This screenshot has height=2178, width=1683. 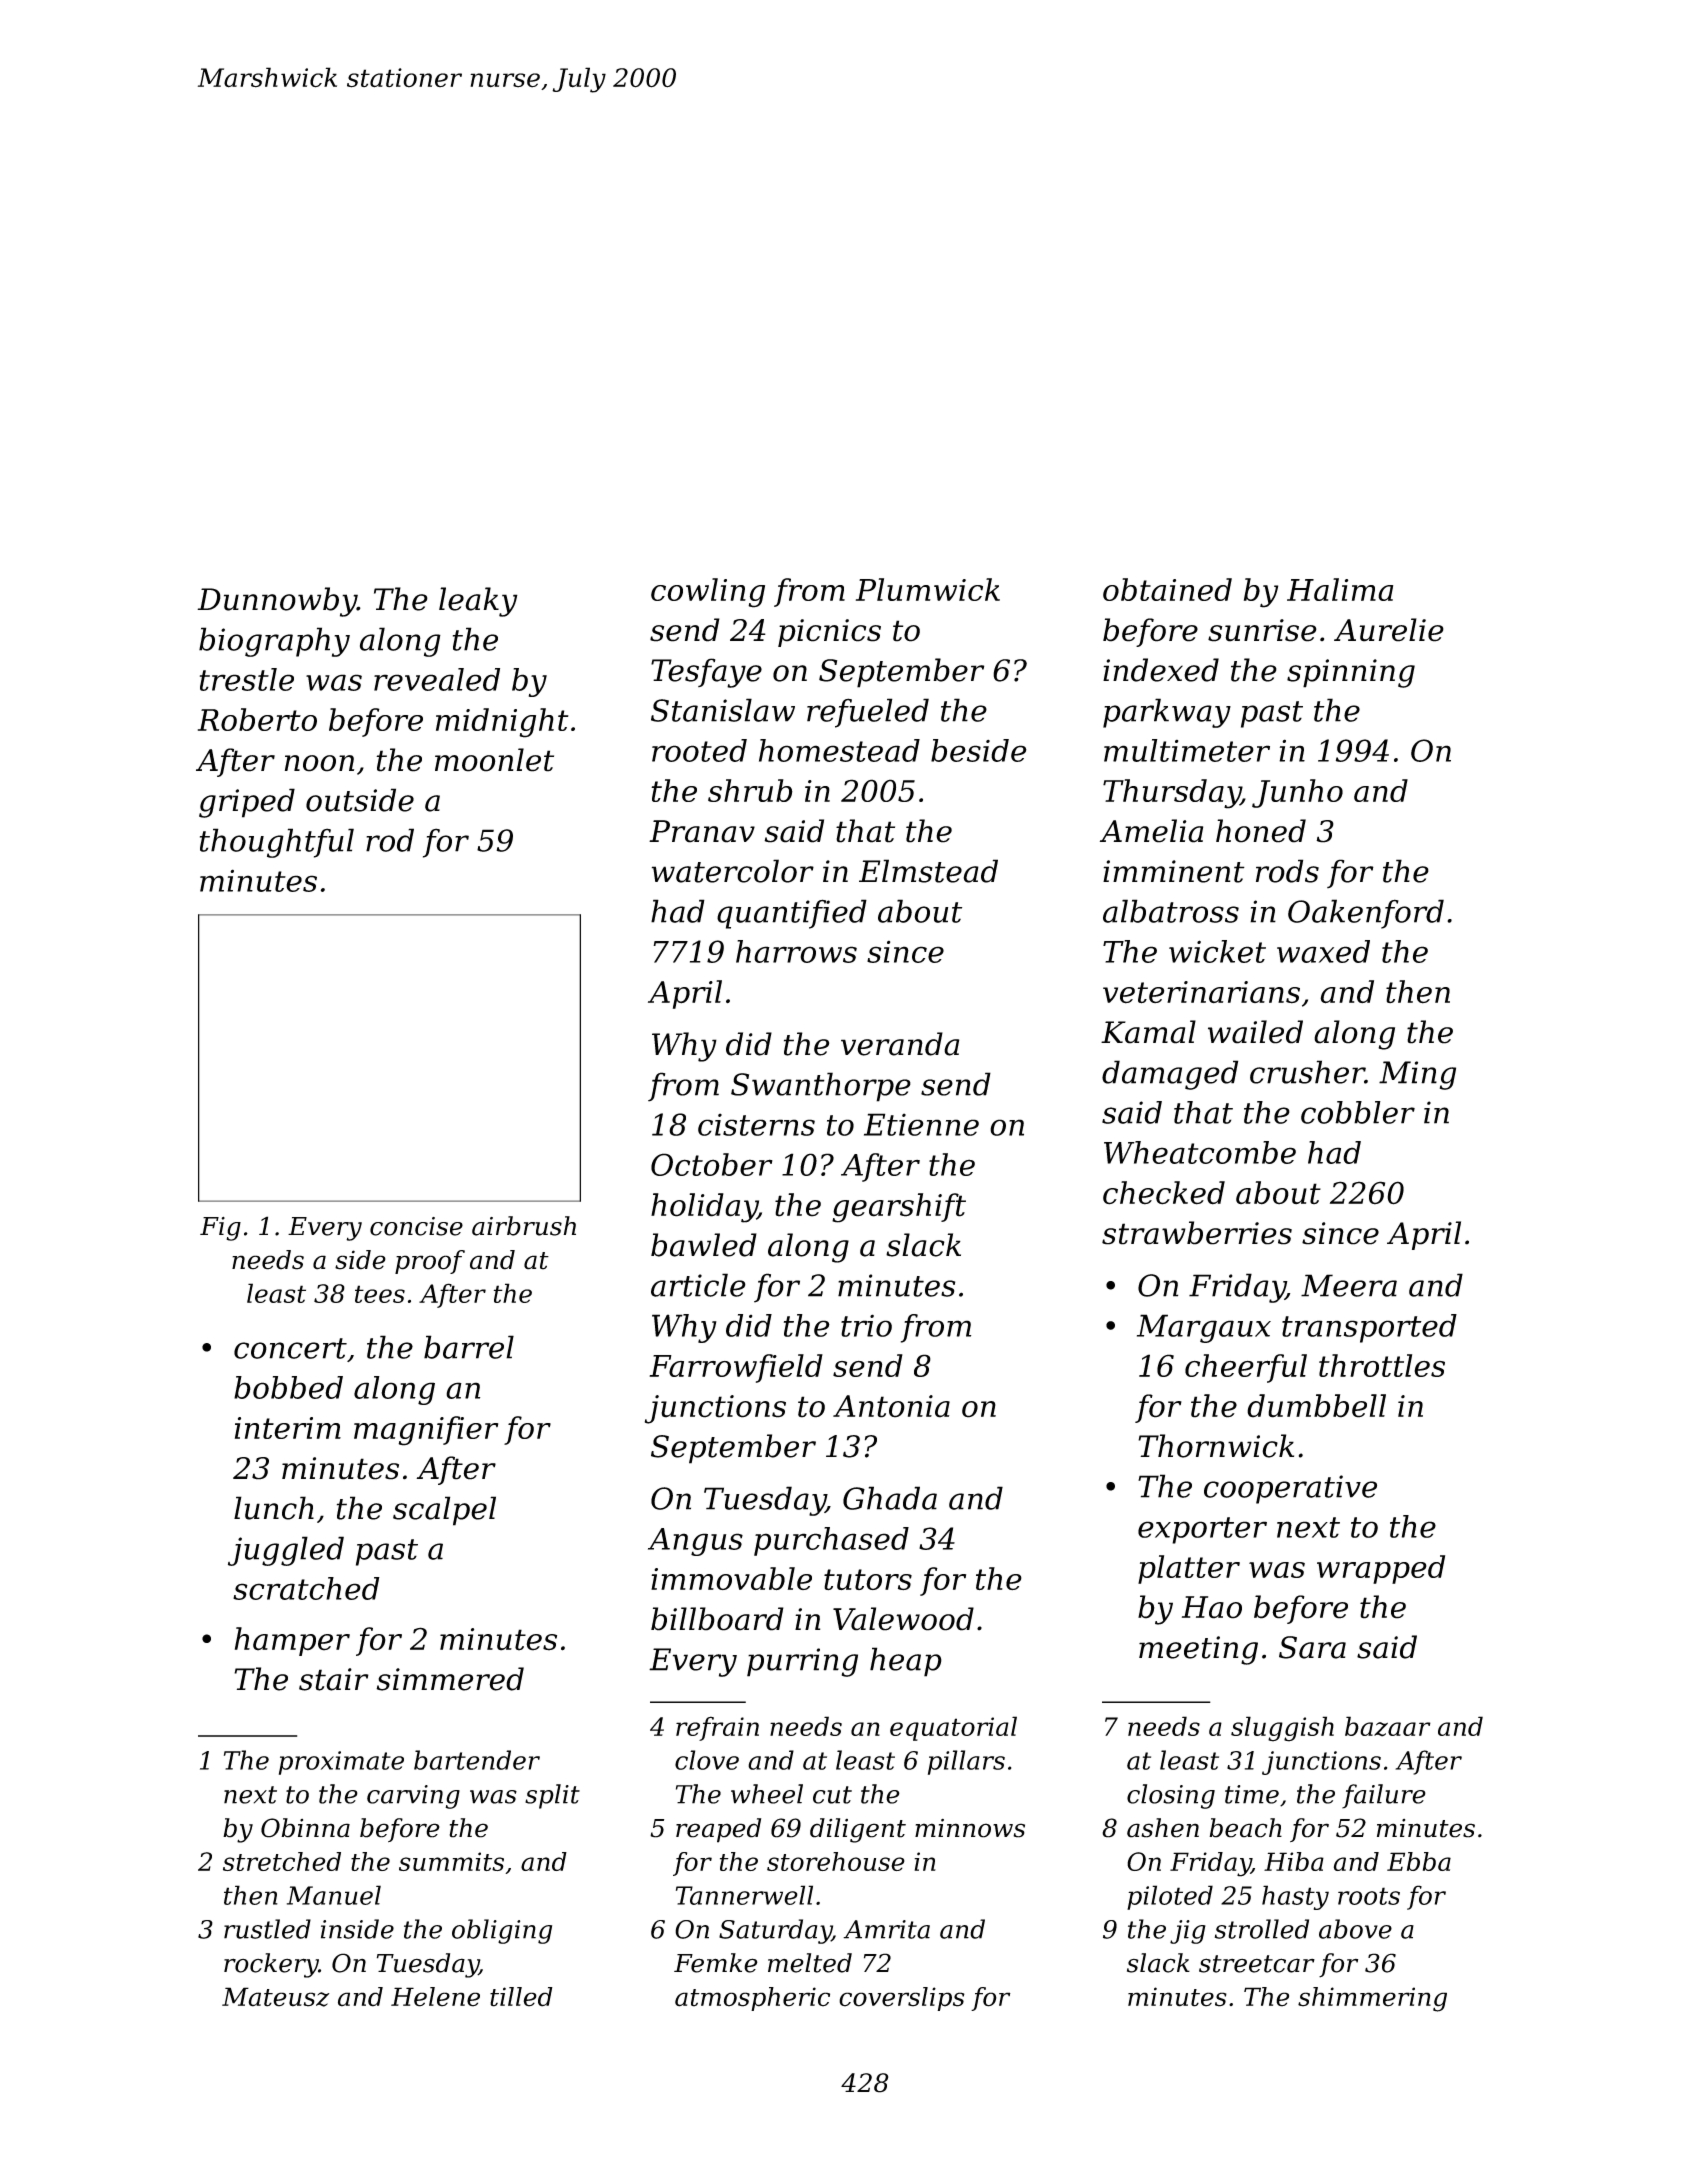 I want to click on ashen, so click(x=1163, y=1828).
